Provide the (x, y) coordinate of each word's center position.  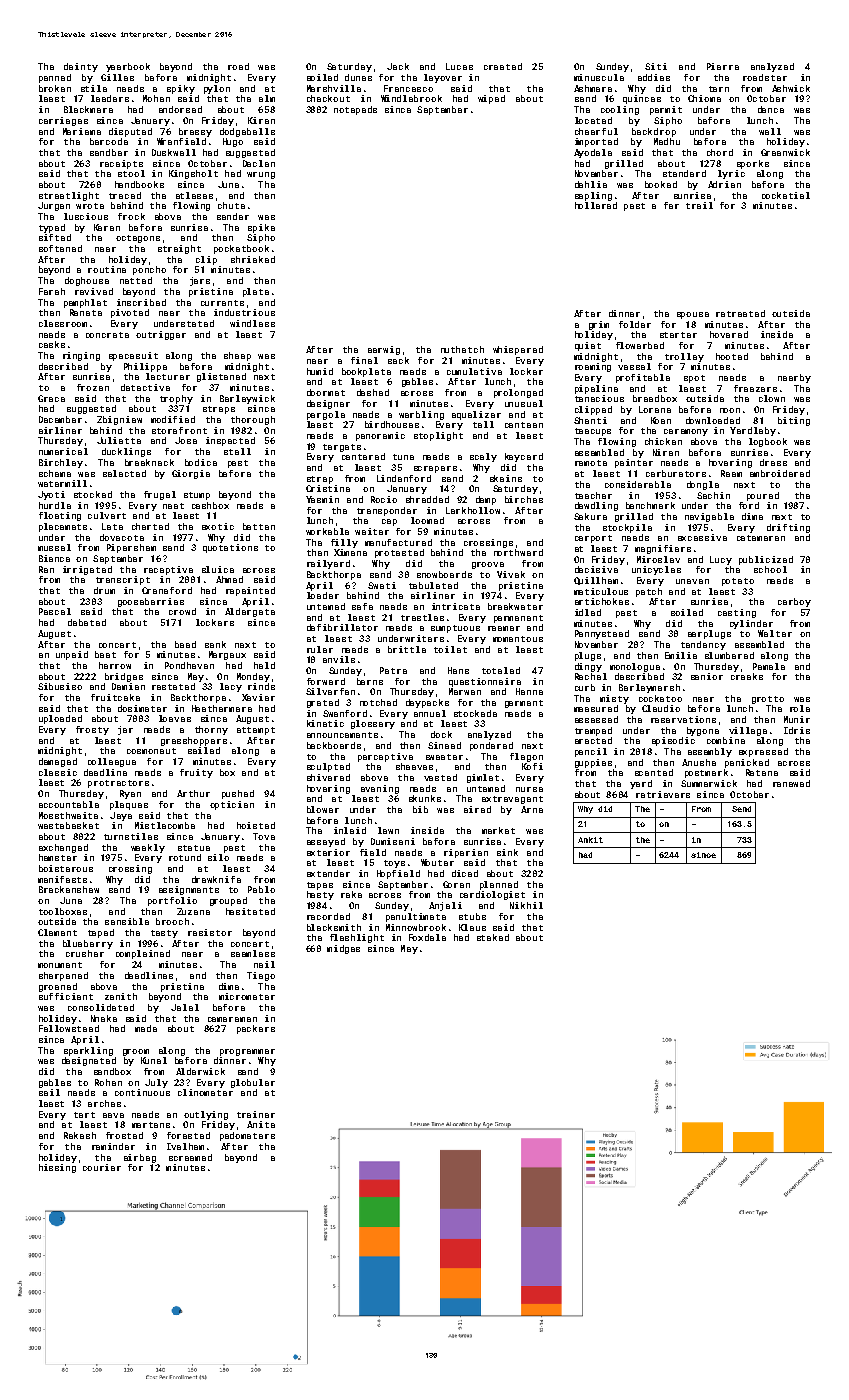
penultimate (416, 917)
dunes (358, 77)
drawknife (216, 879)
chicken (663, 441)
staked (493, 937)
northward (518, 552)
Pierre (723, 66)
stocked (93, 494)
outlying (206, 1115)
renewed (791, 783)
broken (55, 88)
